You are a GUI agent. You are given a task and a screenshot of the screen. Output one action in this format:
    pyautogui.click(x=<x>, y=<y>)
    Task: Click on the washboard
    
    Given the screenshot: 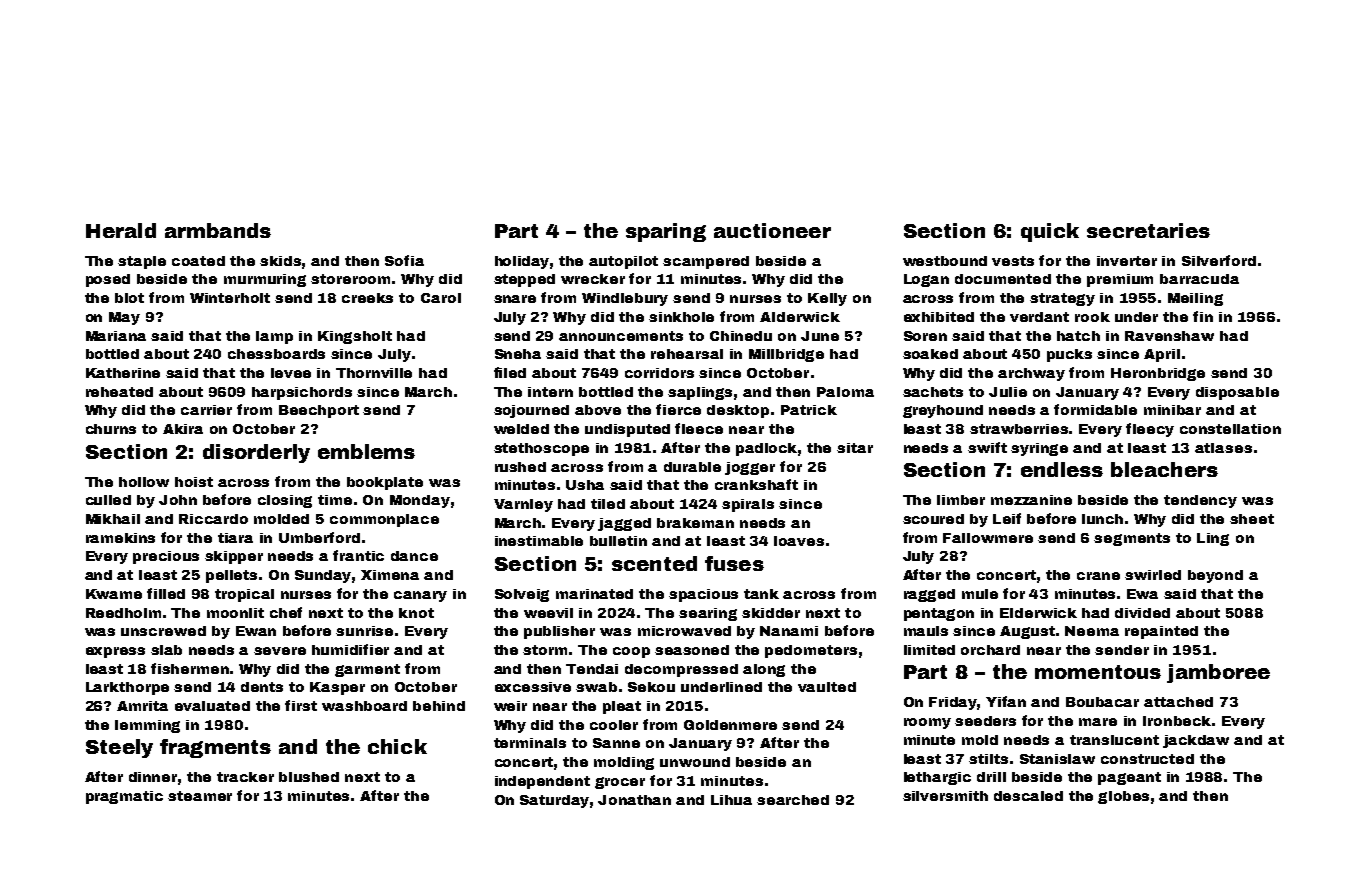 What is the action you would take?
    pyautogui.click(x=364, y=706)
